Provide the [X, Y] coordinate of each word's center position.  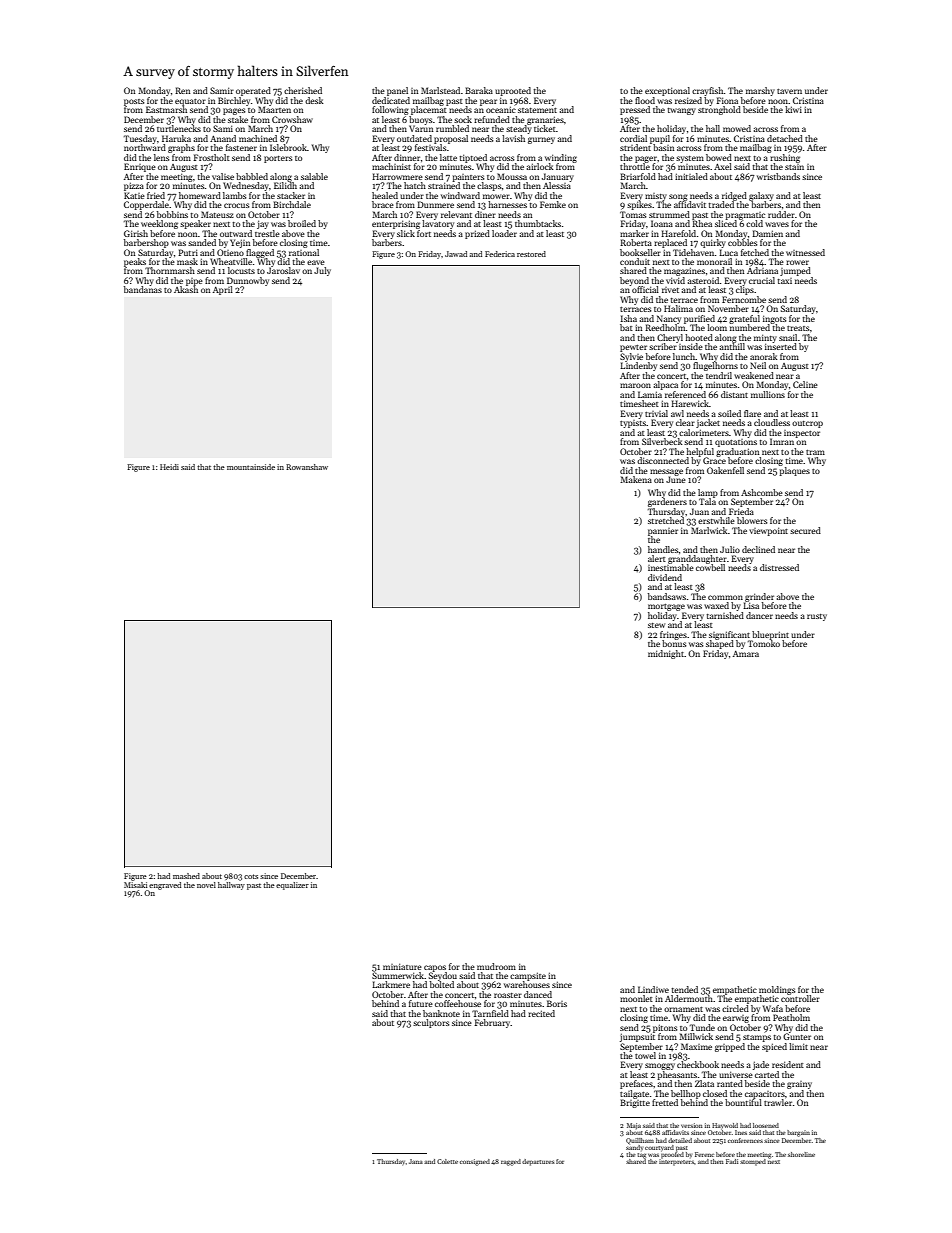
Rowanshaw [307, 467]
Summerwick [398, 975]
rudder [781, 214]
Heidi [169, 467]
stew [656, 625]
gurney [541, 140]
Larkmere [391, 984]
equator [190, 102]
